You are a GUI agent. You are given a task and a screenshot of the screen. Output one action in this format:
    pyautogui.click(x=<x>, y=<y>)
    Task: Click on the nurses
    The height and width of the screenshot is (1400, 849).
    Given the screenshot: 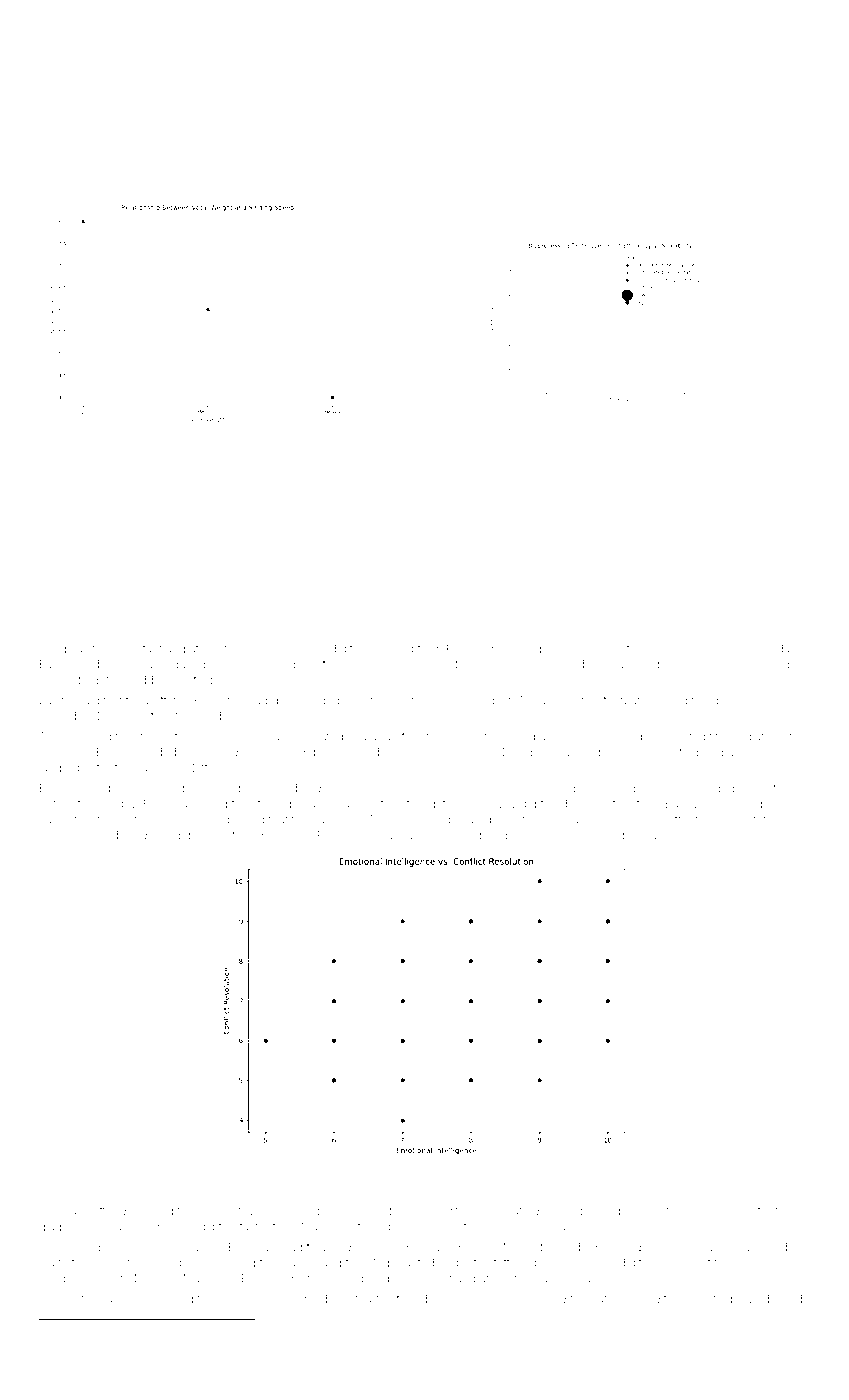 What is the action you would take?
    pyautogui.click(x=736, y=1212)
